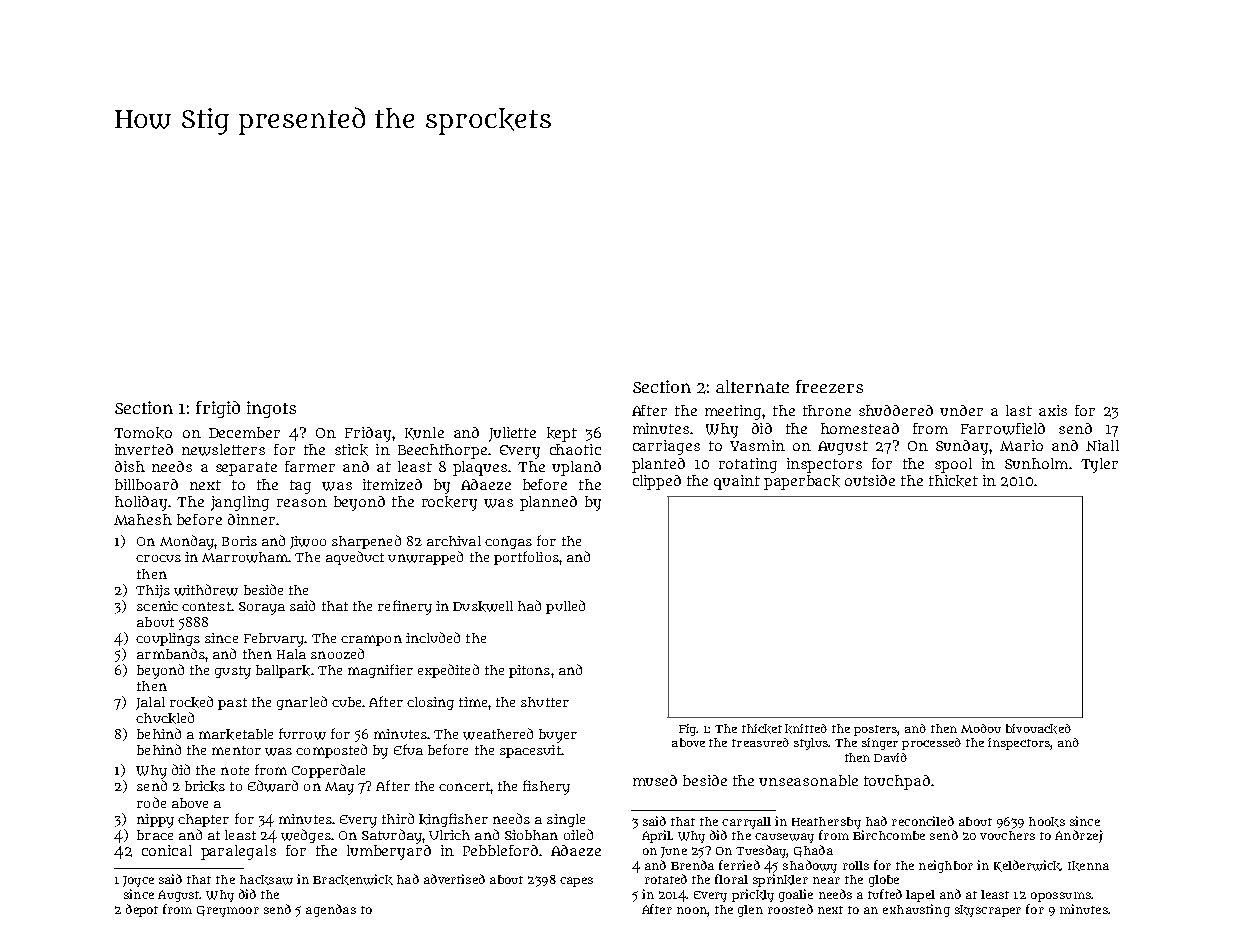 This page has height=952, width=1233. I want to click on noon, so click(692, 910).
